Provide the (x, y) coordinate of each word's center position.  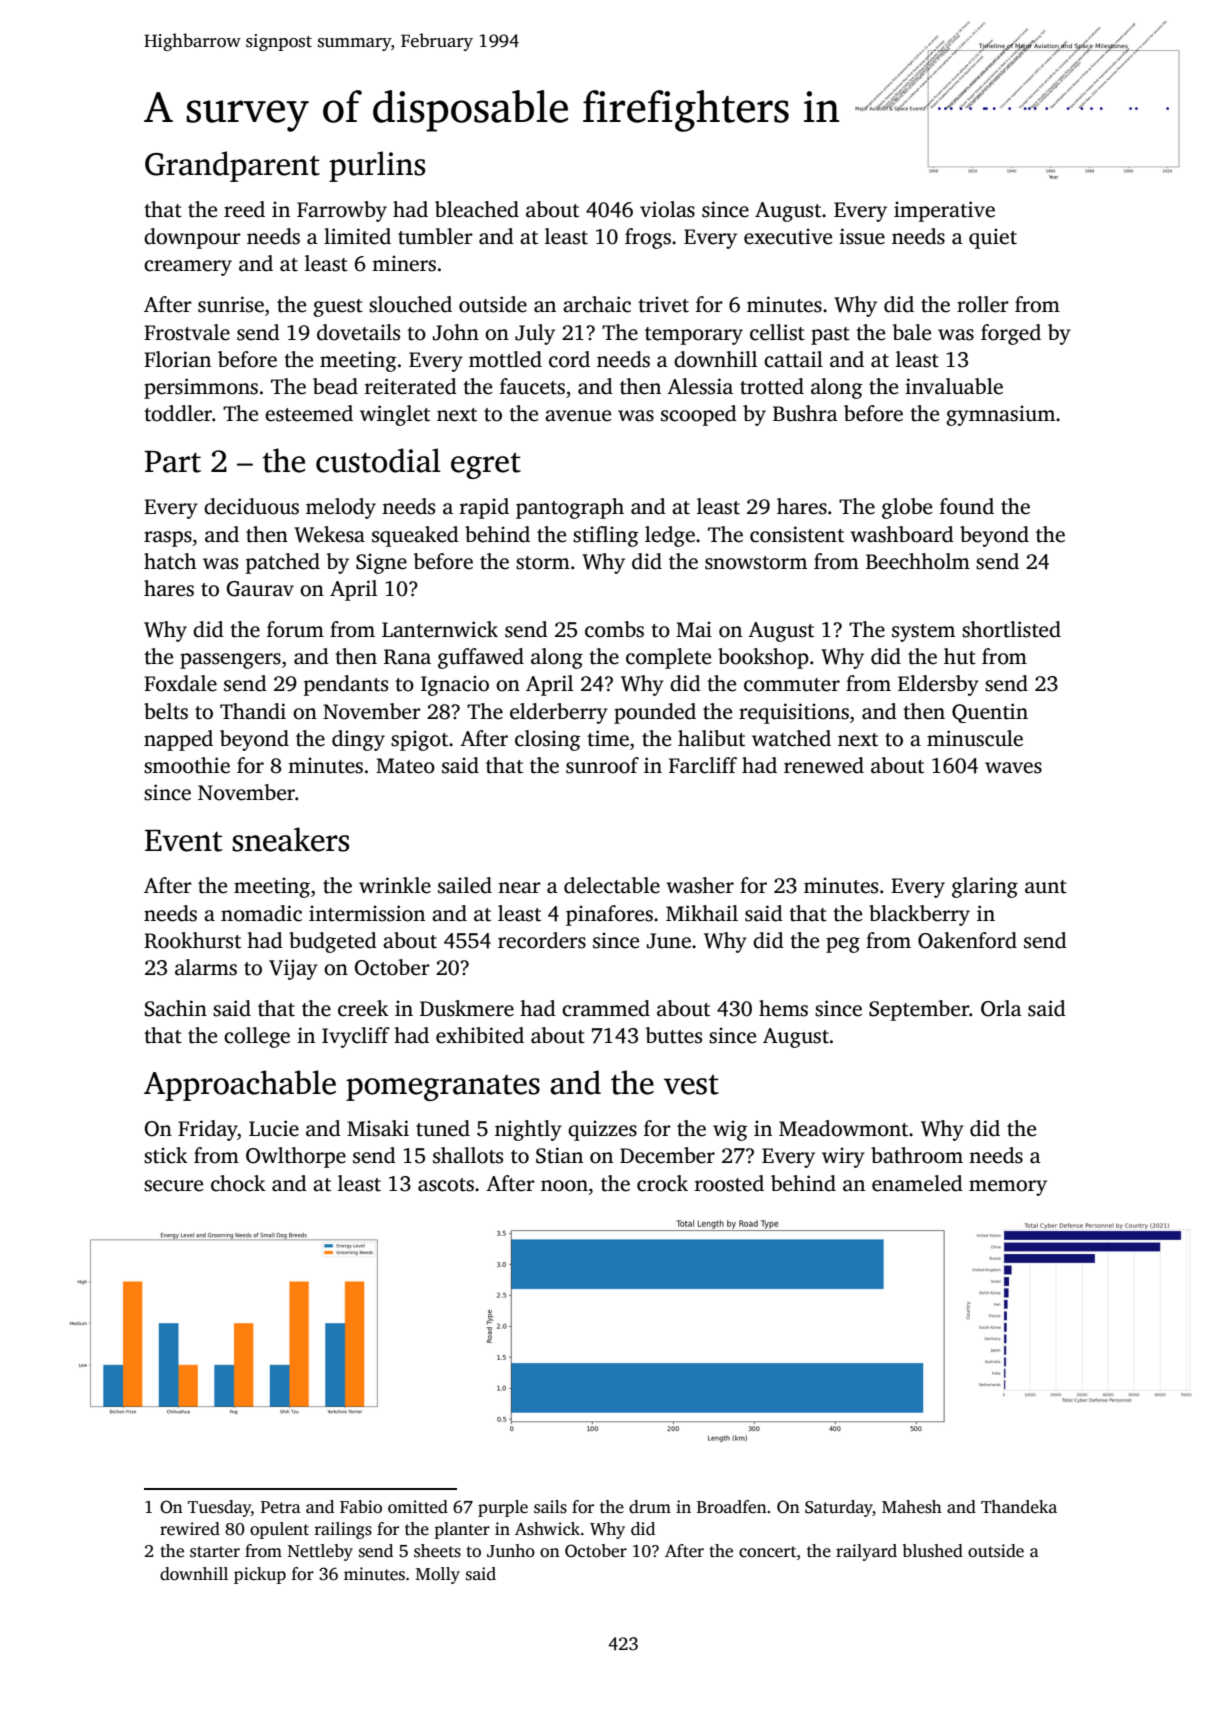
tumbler (435, 236)
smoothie (187, 765)
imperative (944, 211)
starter (215, 1552)
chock (238, 1183)
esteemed (309, 413)
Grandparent (232, 166)
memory (1008, 1188)
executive (788, 236)
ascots (446, 1185)
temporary (694, 336)
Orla (1001, 1008)
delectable (612, 885)
